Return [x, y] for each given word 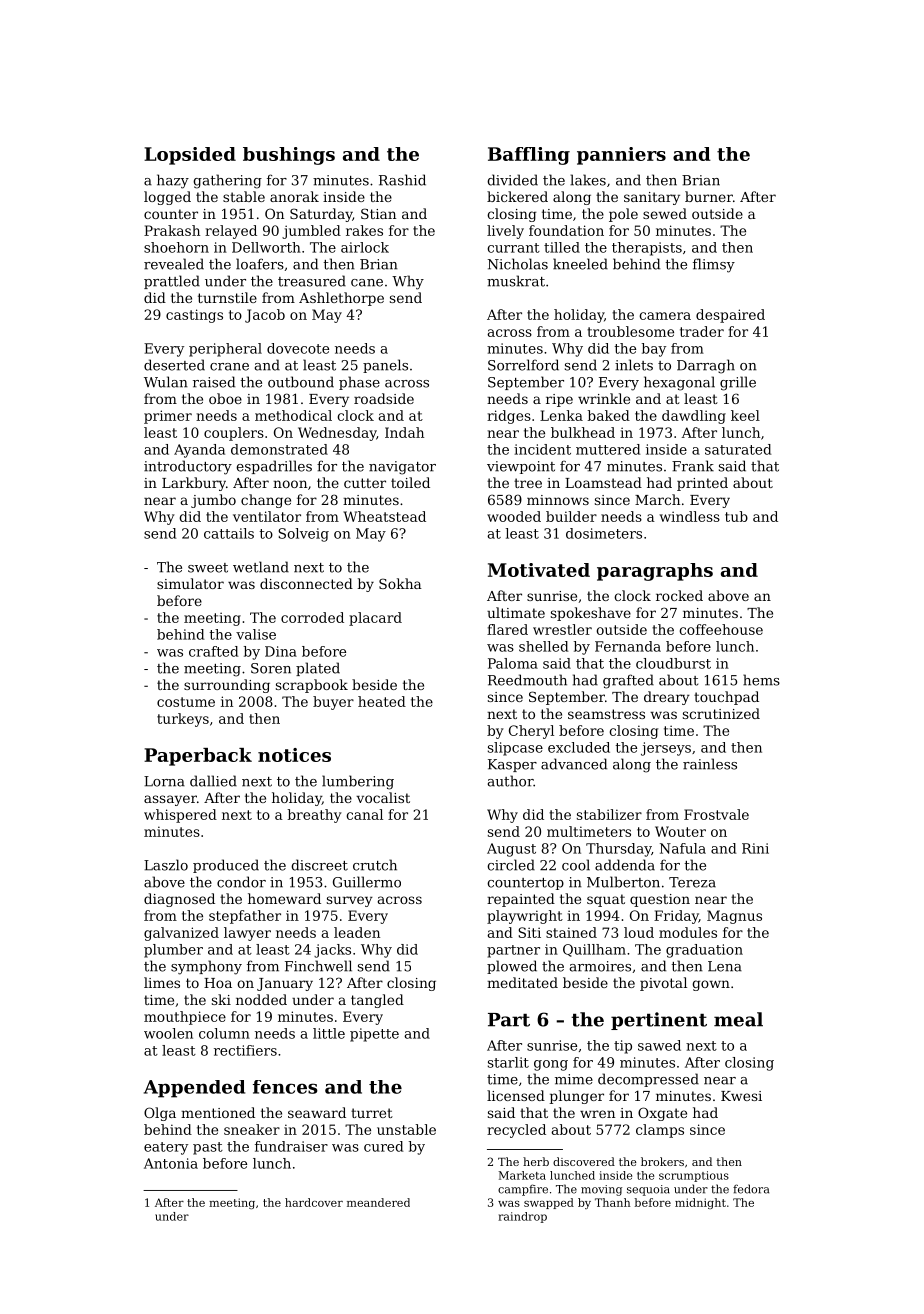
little [329, 1033]
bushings [289, 156]
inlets [634, 365]
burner [709, 196]
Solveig [304, 535]
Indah [404, 432]
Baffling [529, 156]
